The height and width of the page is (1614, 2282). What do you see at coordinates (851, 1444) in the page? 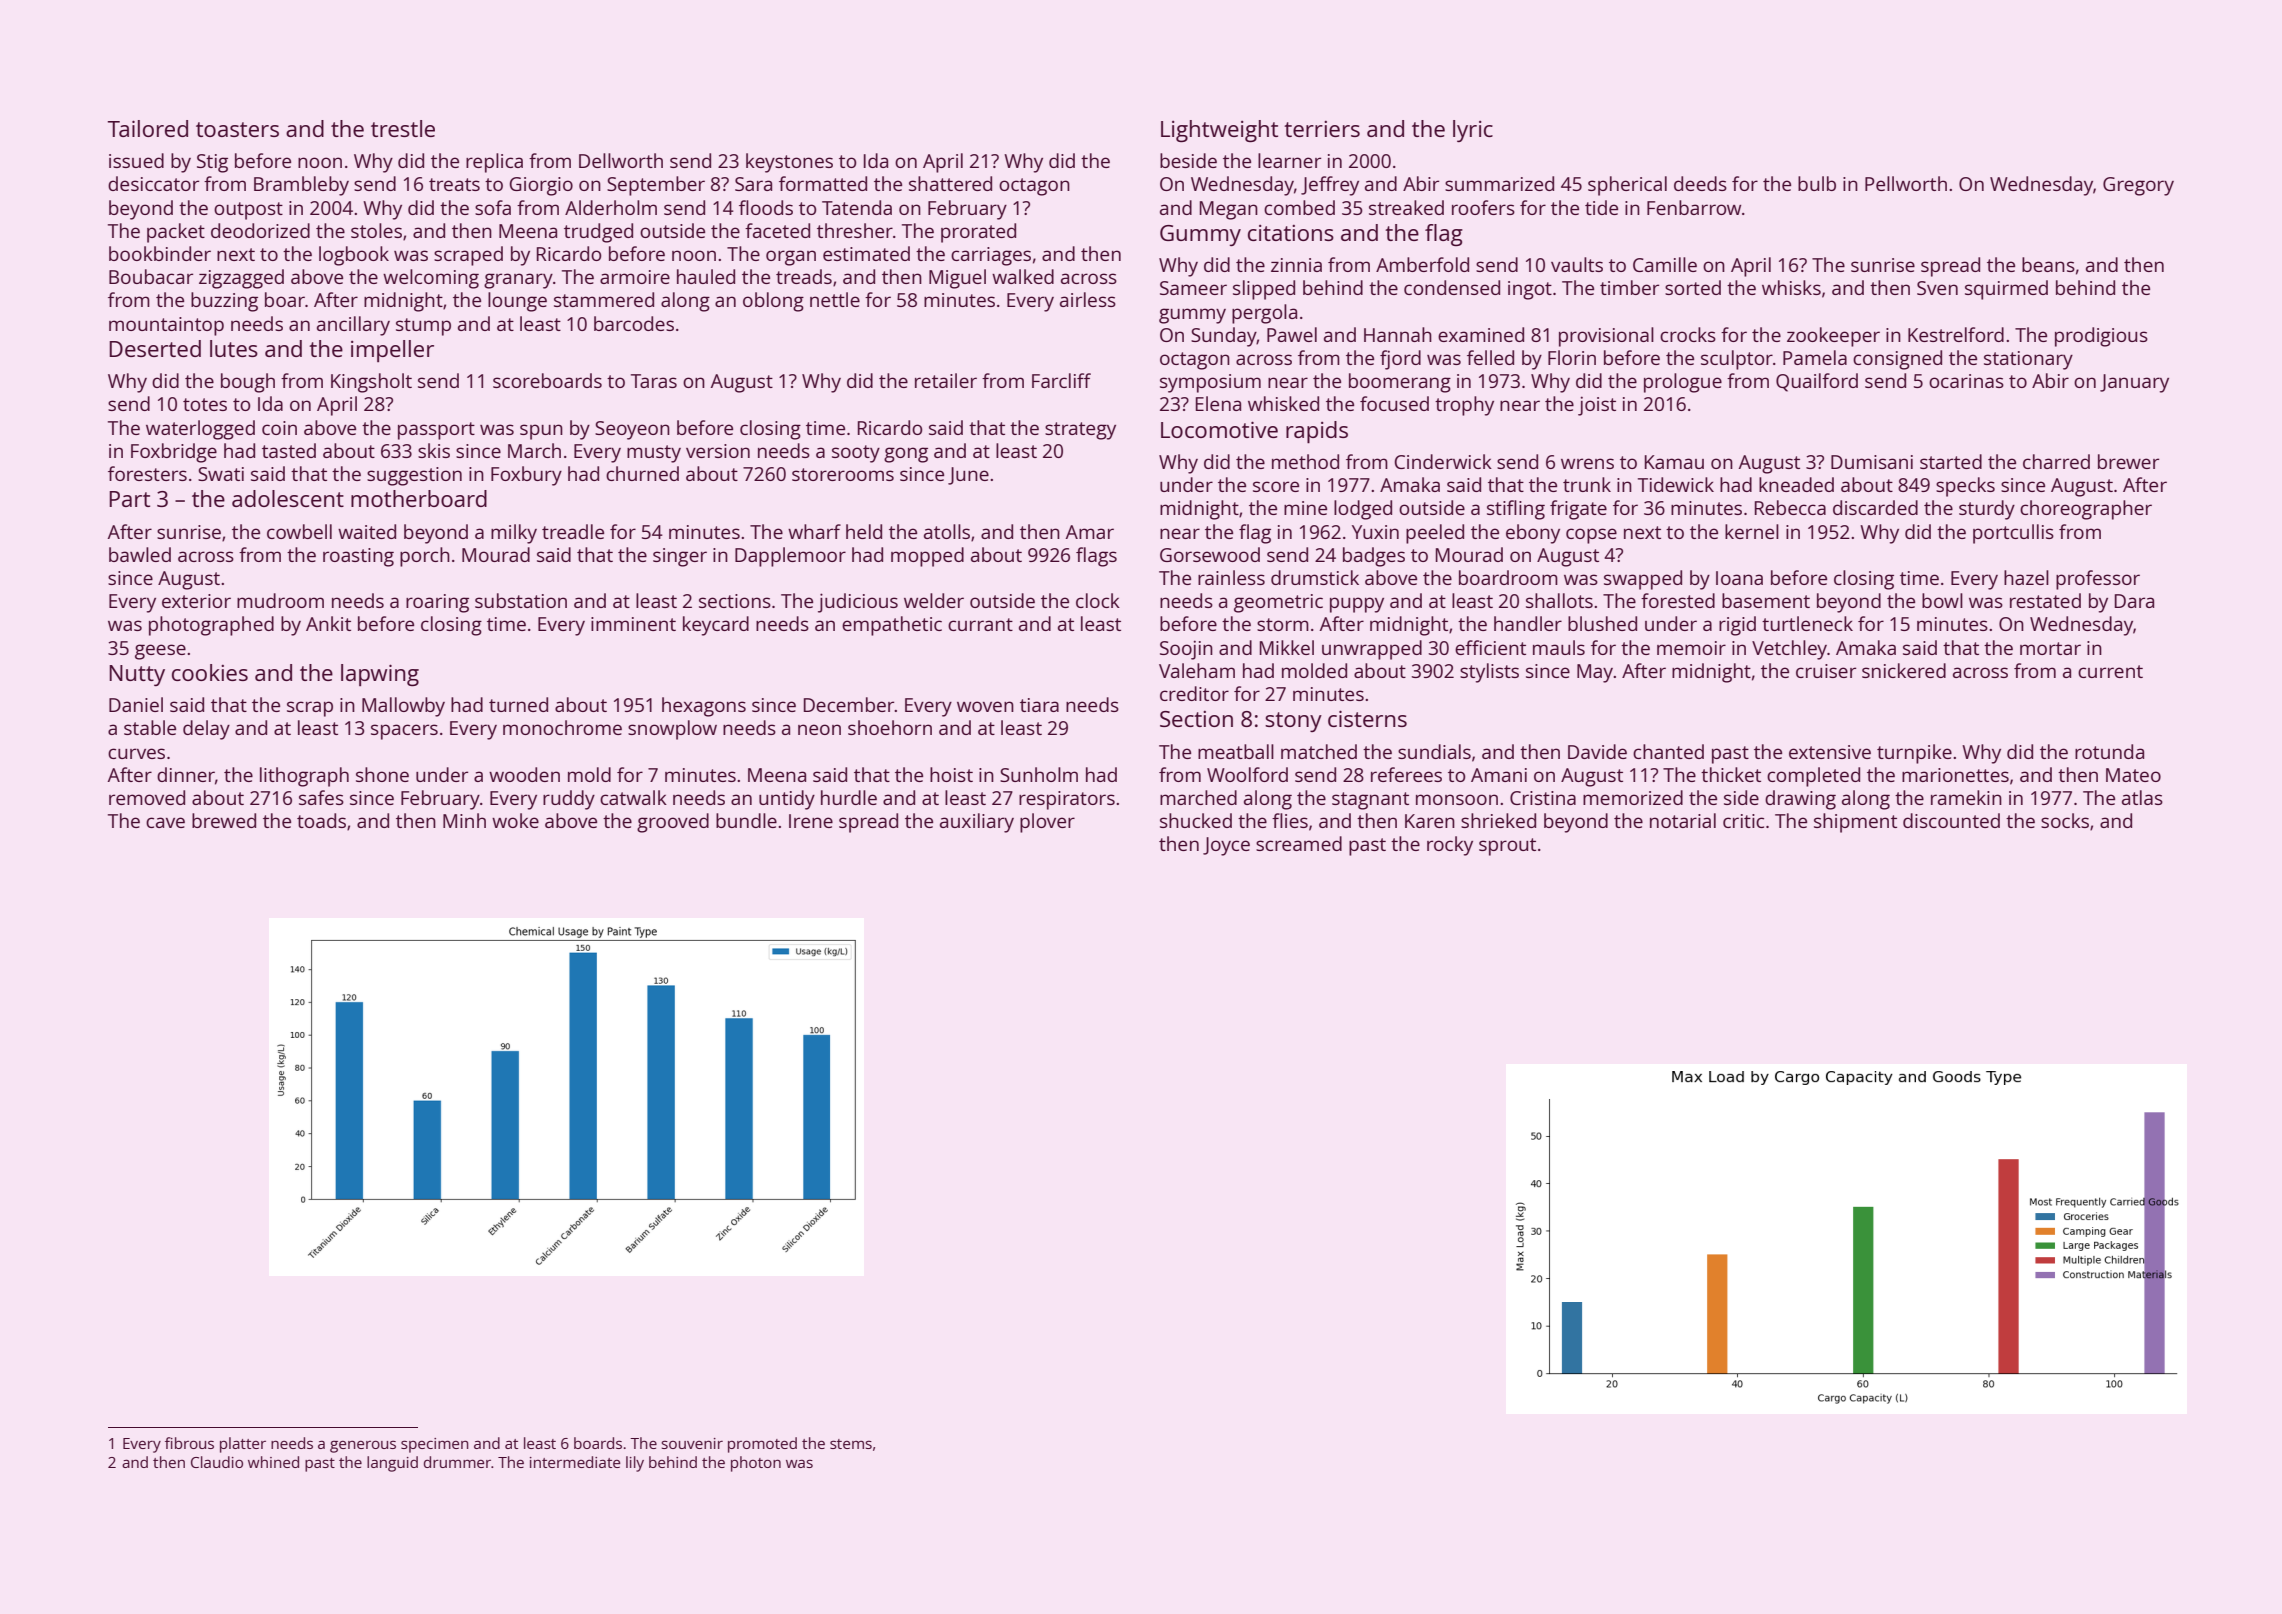
I see `stems` at bounding box center [851, 1444].
